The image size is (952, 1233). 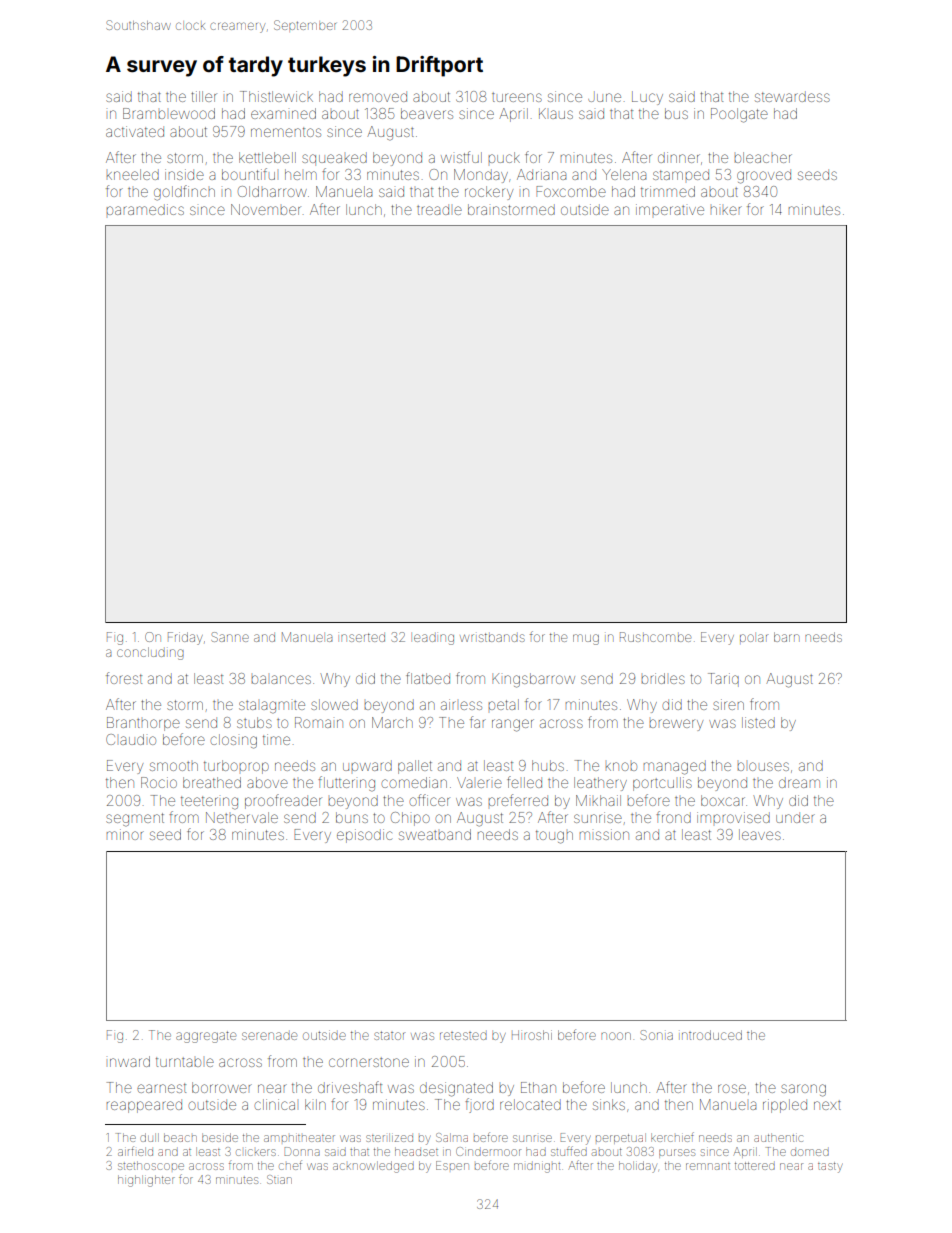 I want to click on paramedics, so click(x=145, y=209).
